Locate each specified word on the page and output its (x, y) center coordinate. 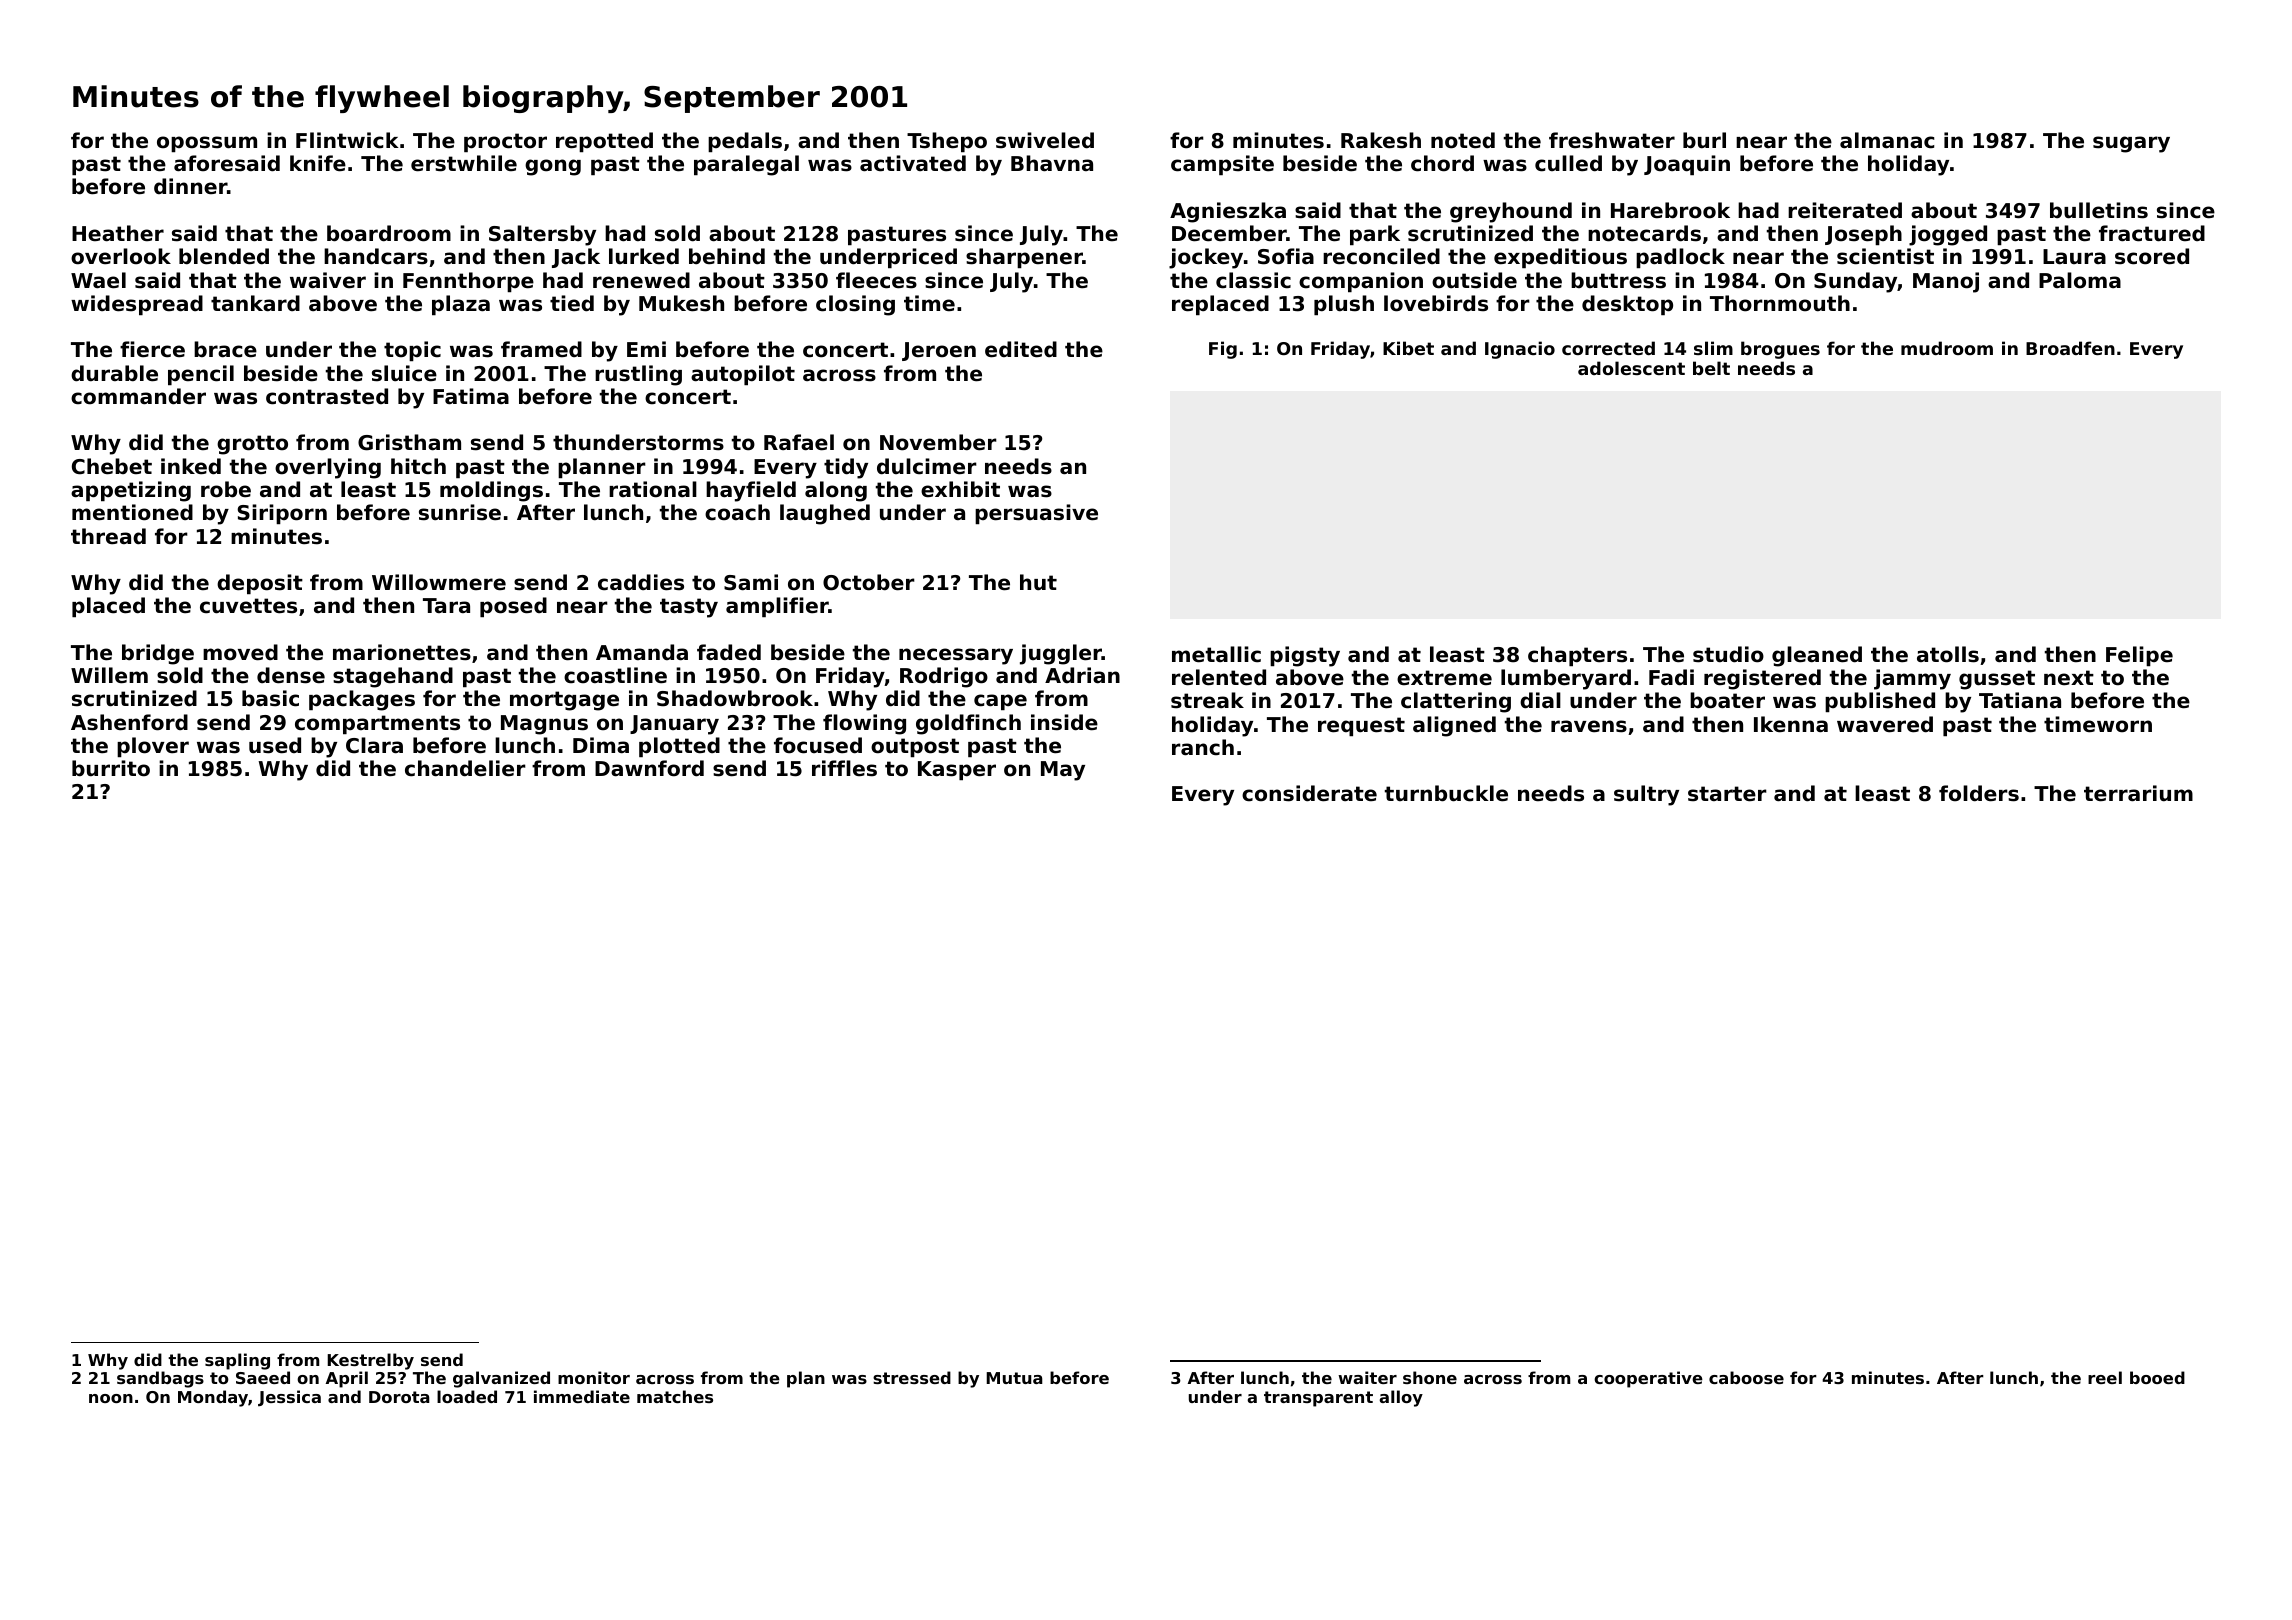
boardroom (389, 233)
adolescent (1631, 368)
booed (2157, 1377)
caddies (641, 582)
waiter (1367, 1377)
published (1880, 702)
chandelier (465, 768)
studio (1728, 654)
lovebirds (1436, 303)
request (1361, 726)
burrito (111, 768)
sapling (237, 1361)
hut (1038, 582)
